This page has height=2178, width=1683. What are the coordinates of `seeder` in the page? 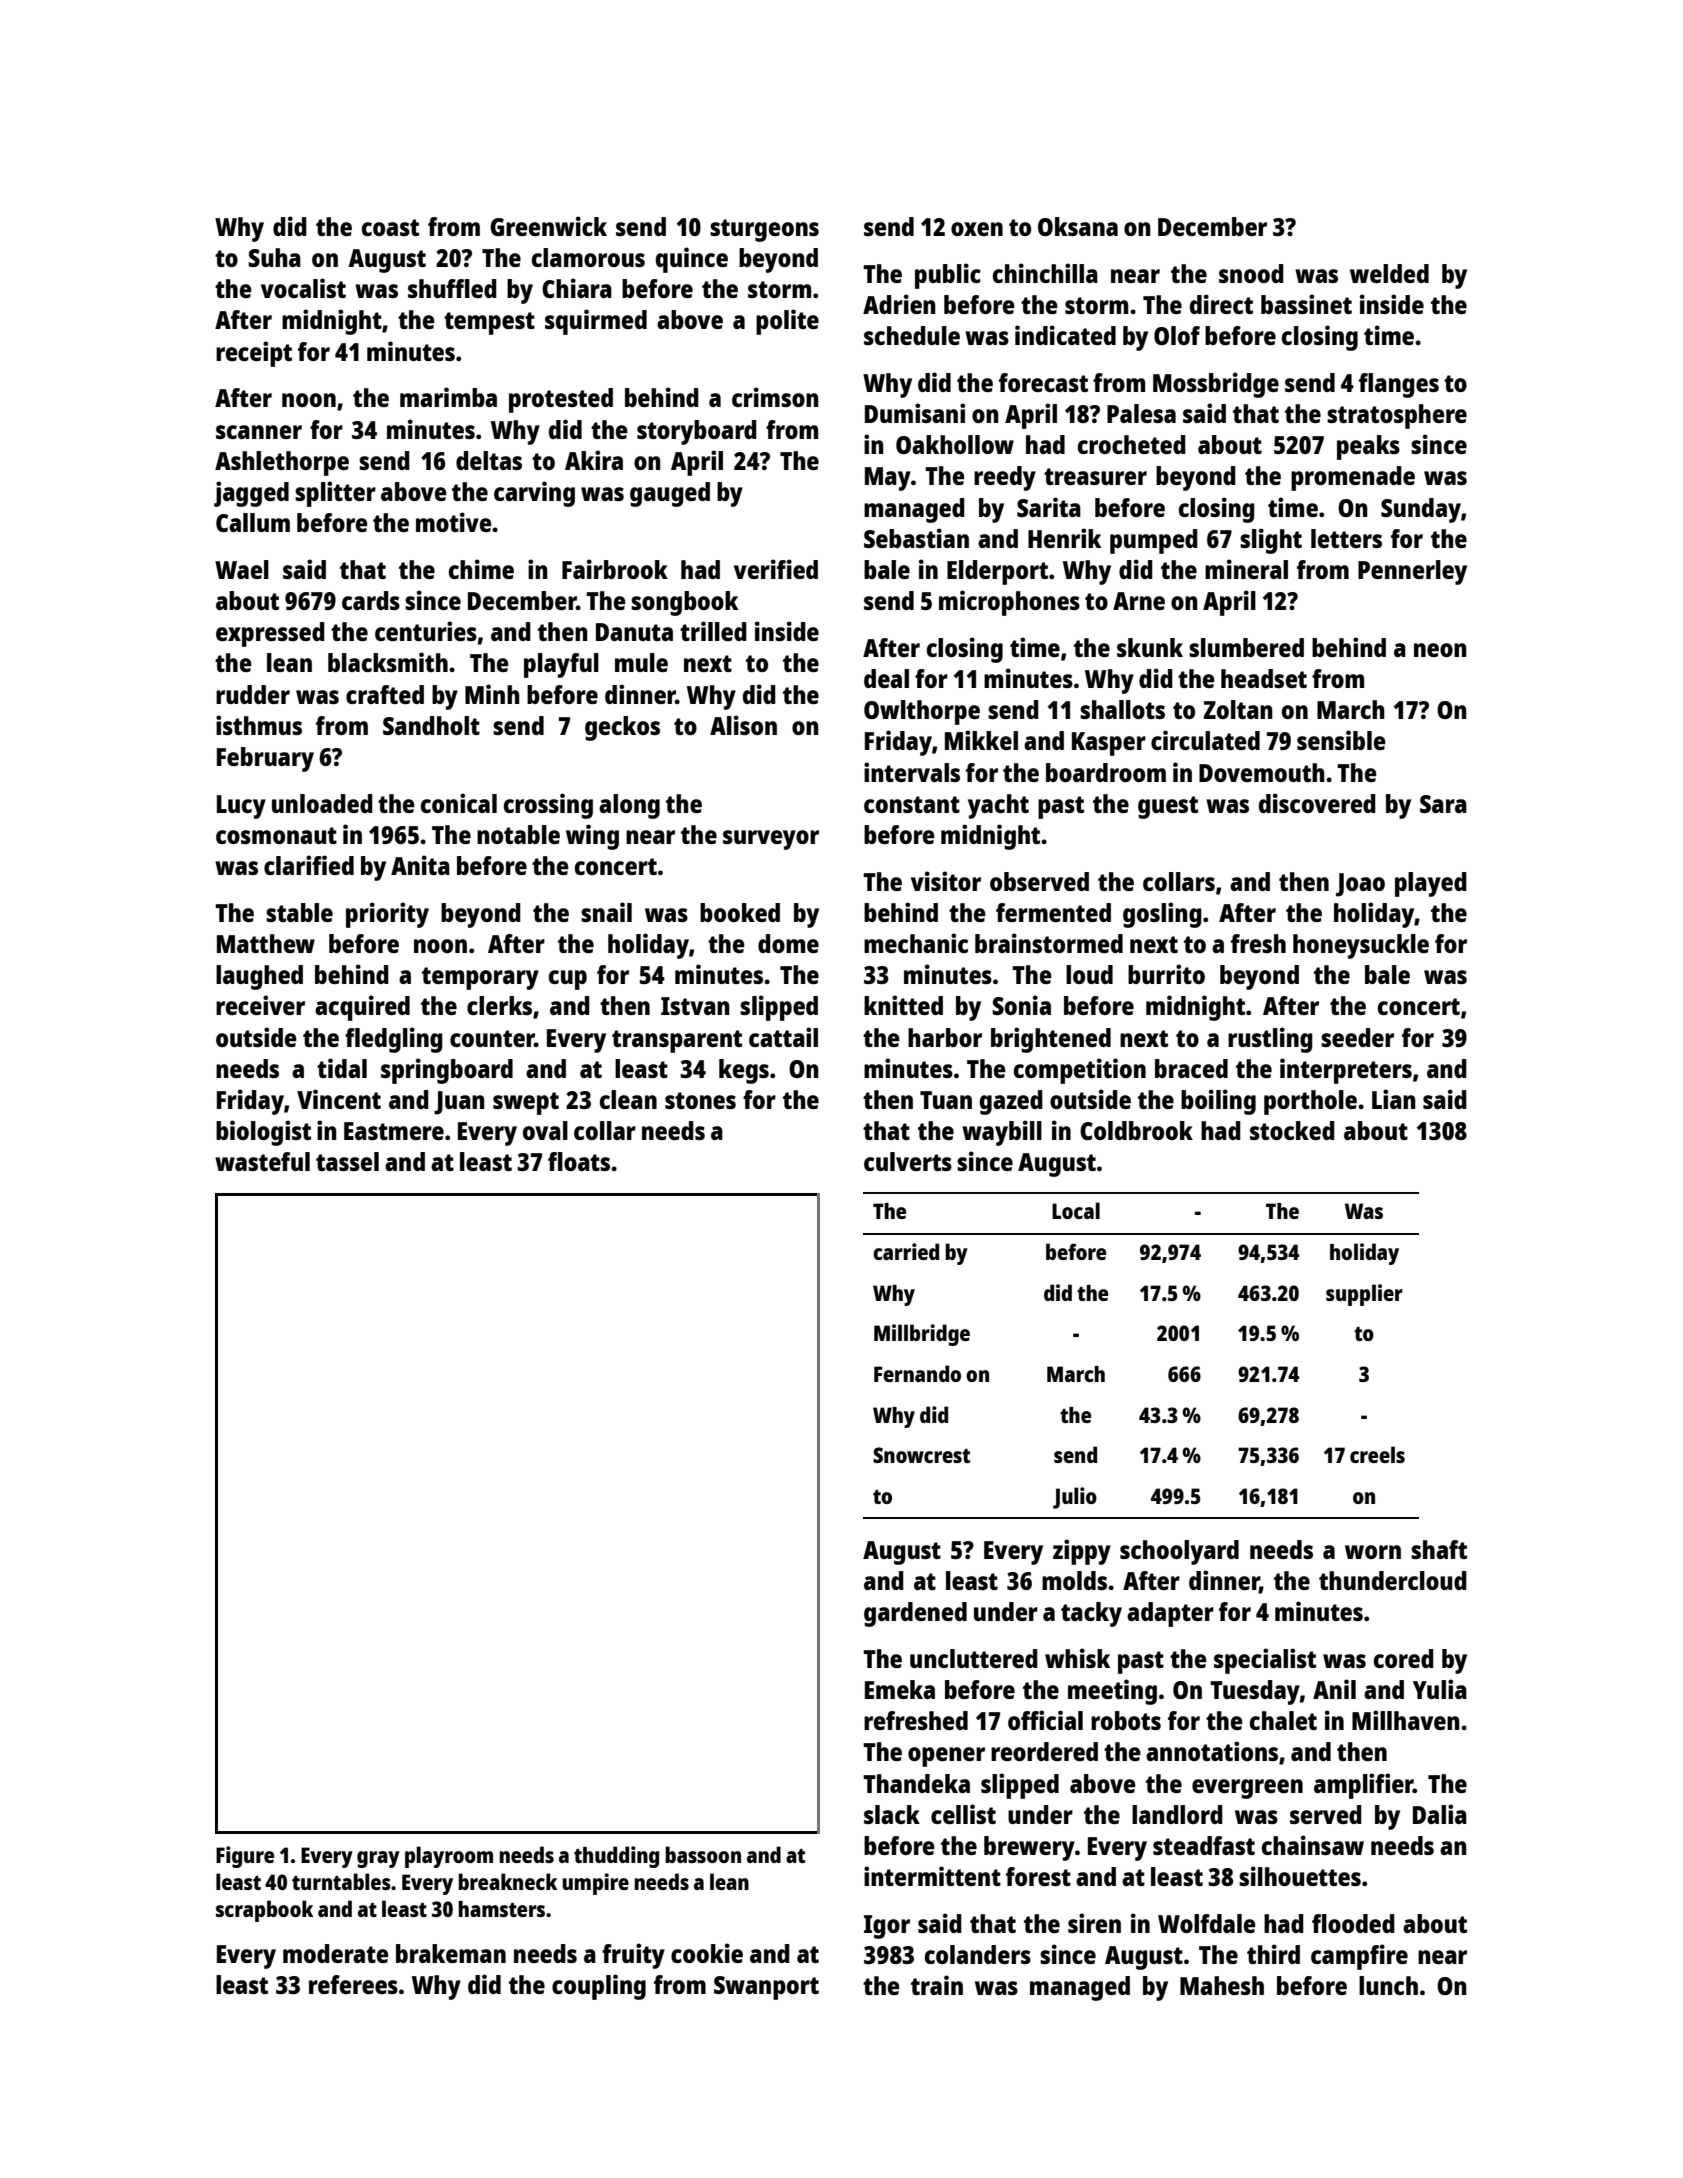 It's located at (1357, 1037).
